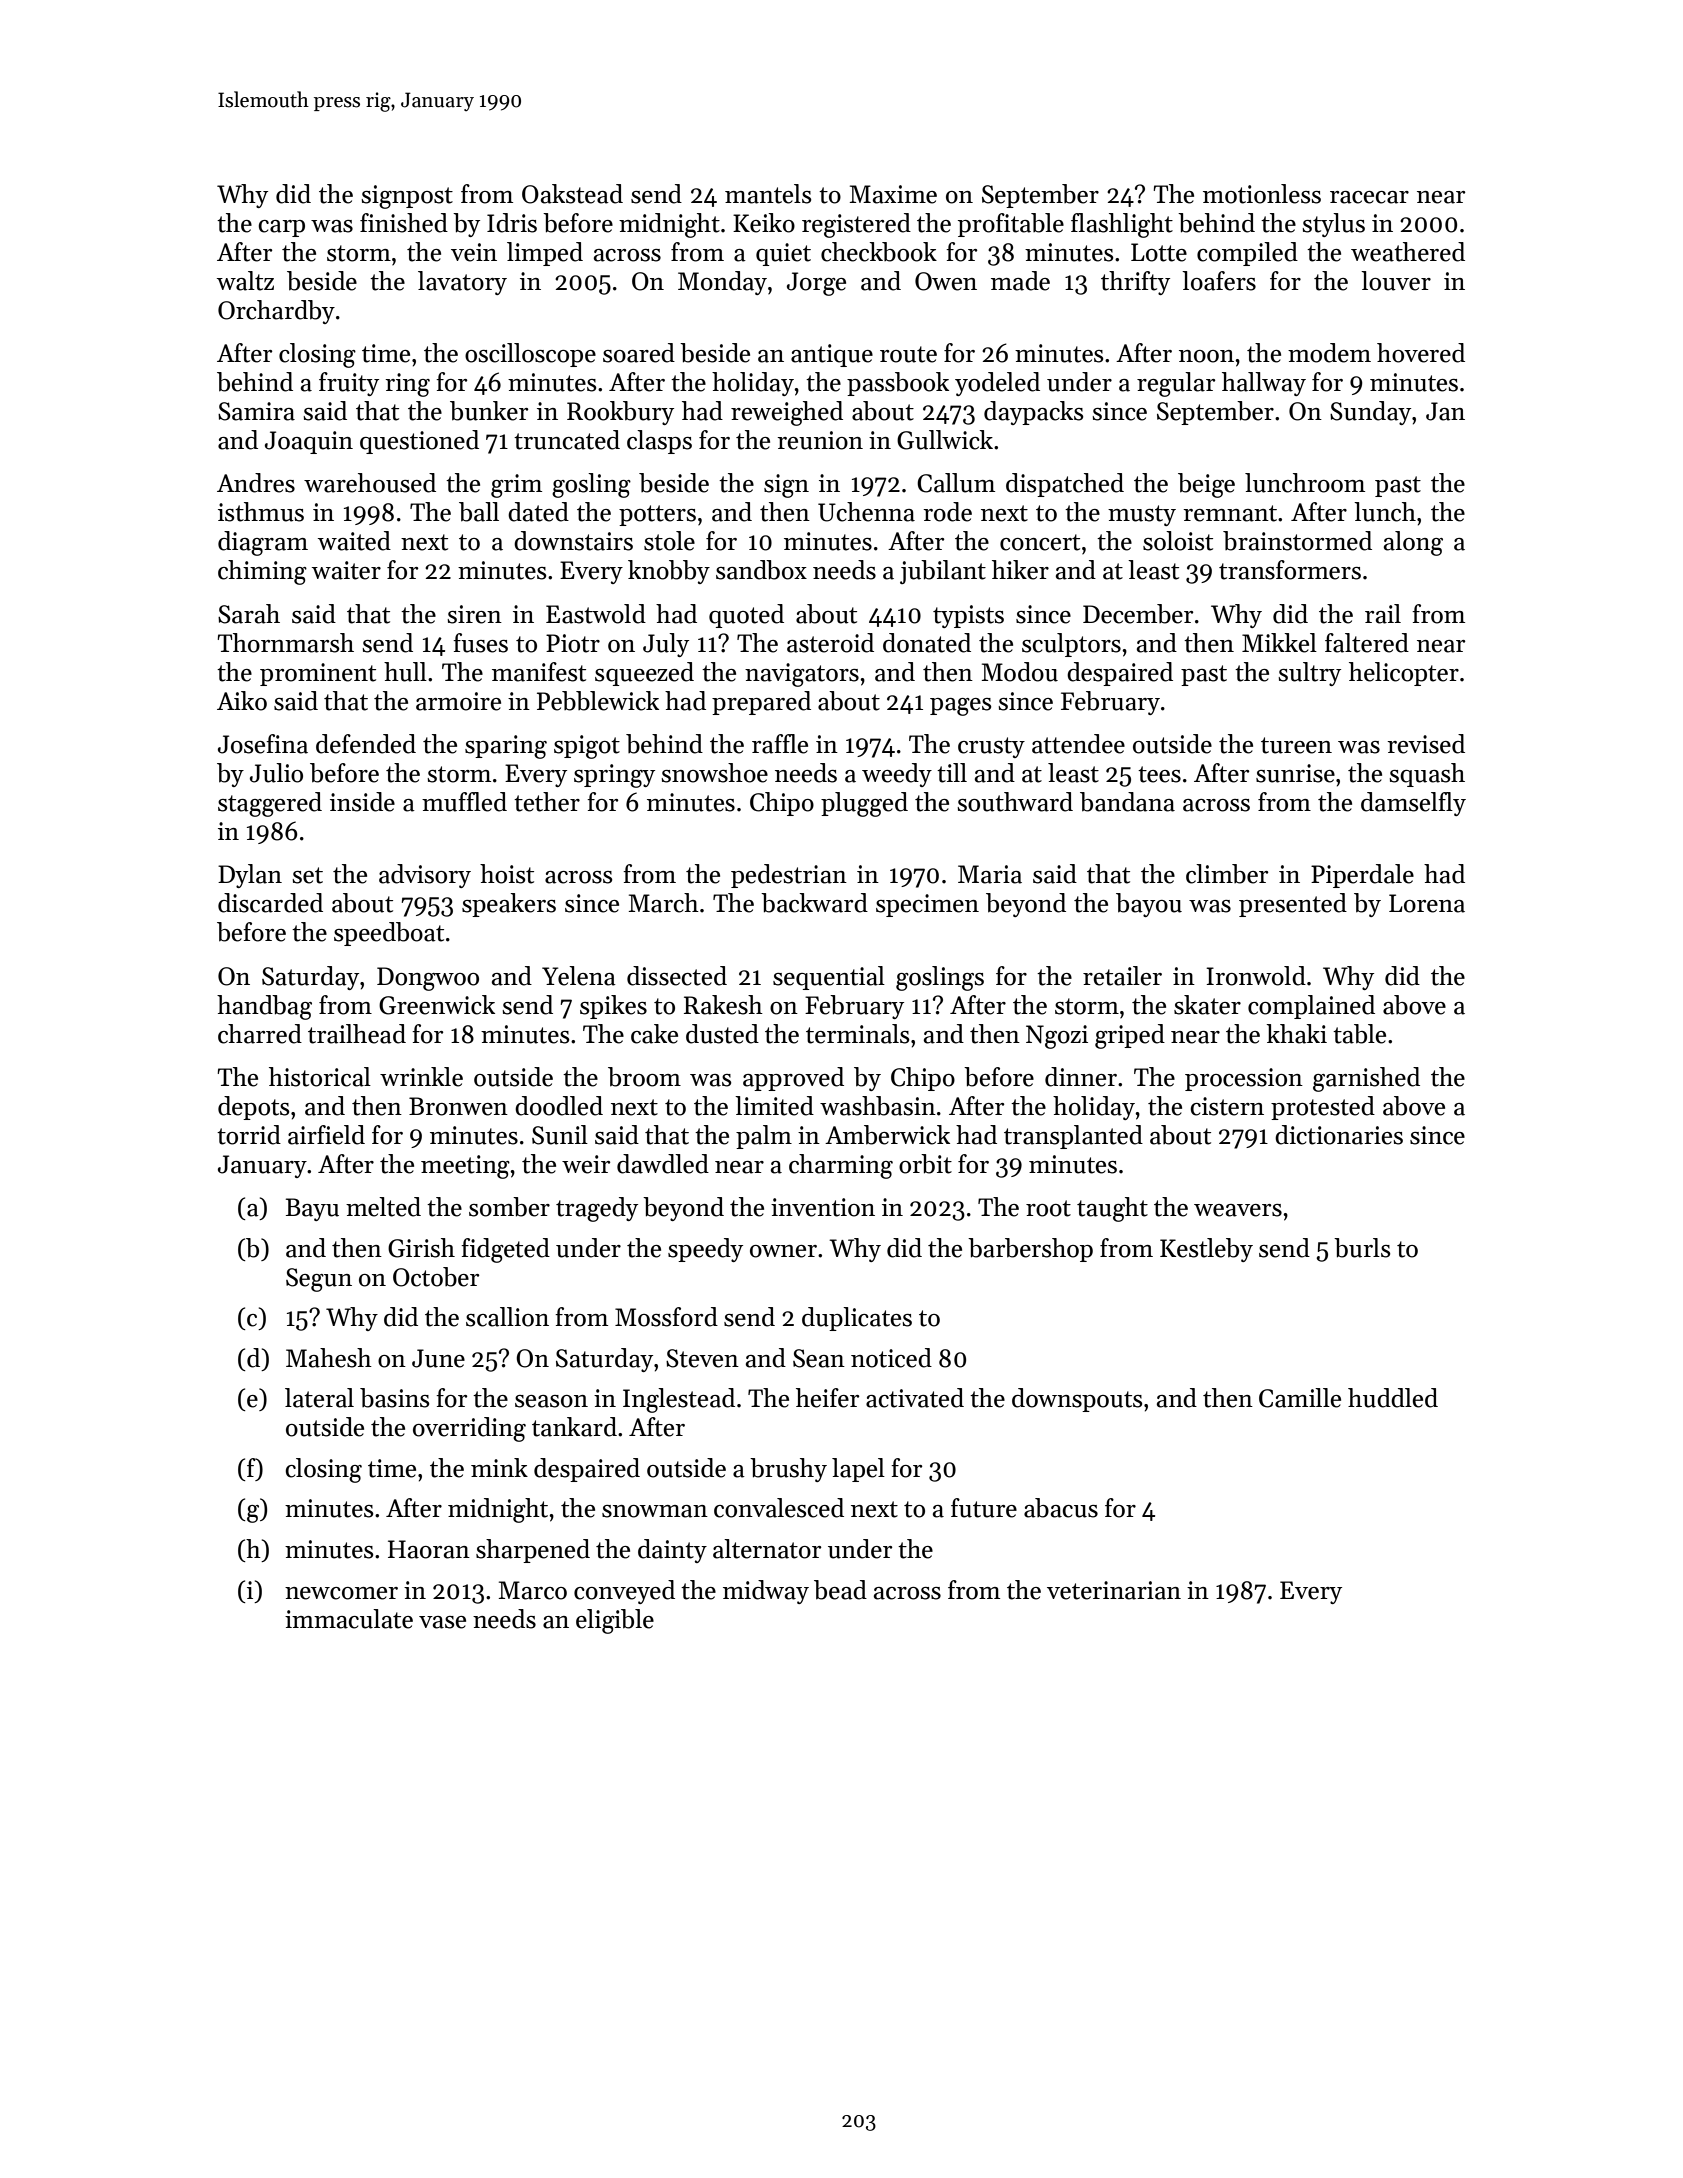 The width and height of the image is (1683, 2178). I want to click on motionless, so click(1262, 194).
